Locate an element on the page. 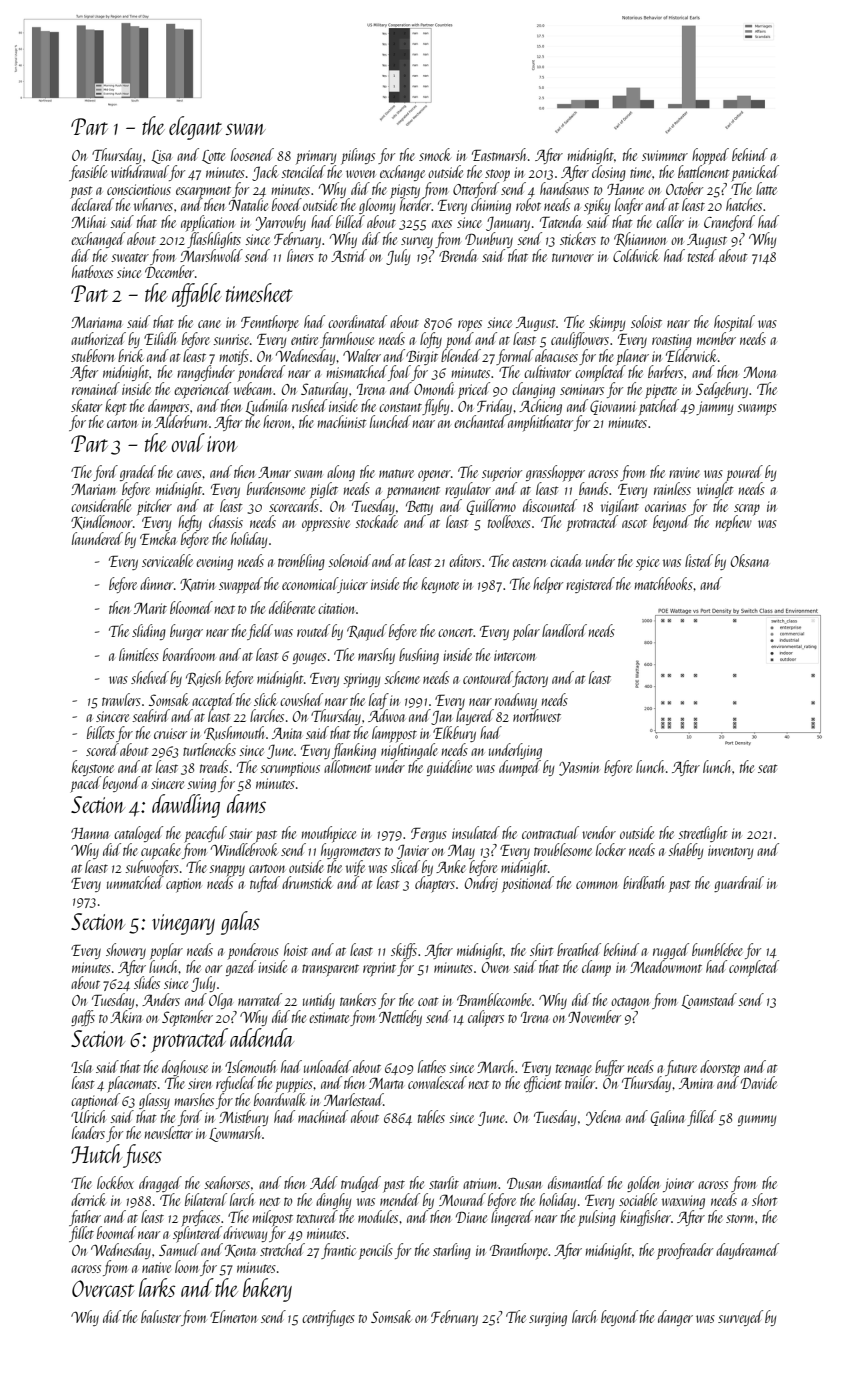 This page has height=1400, width=849. starling is located at coordinates (452, 1251).
